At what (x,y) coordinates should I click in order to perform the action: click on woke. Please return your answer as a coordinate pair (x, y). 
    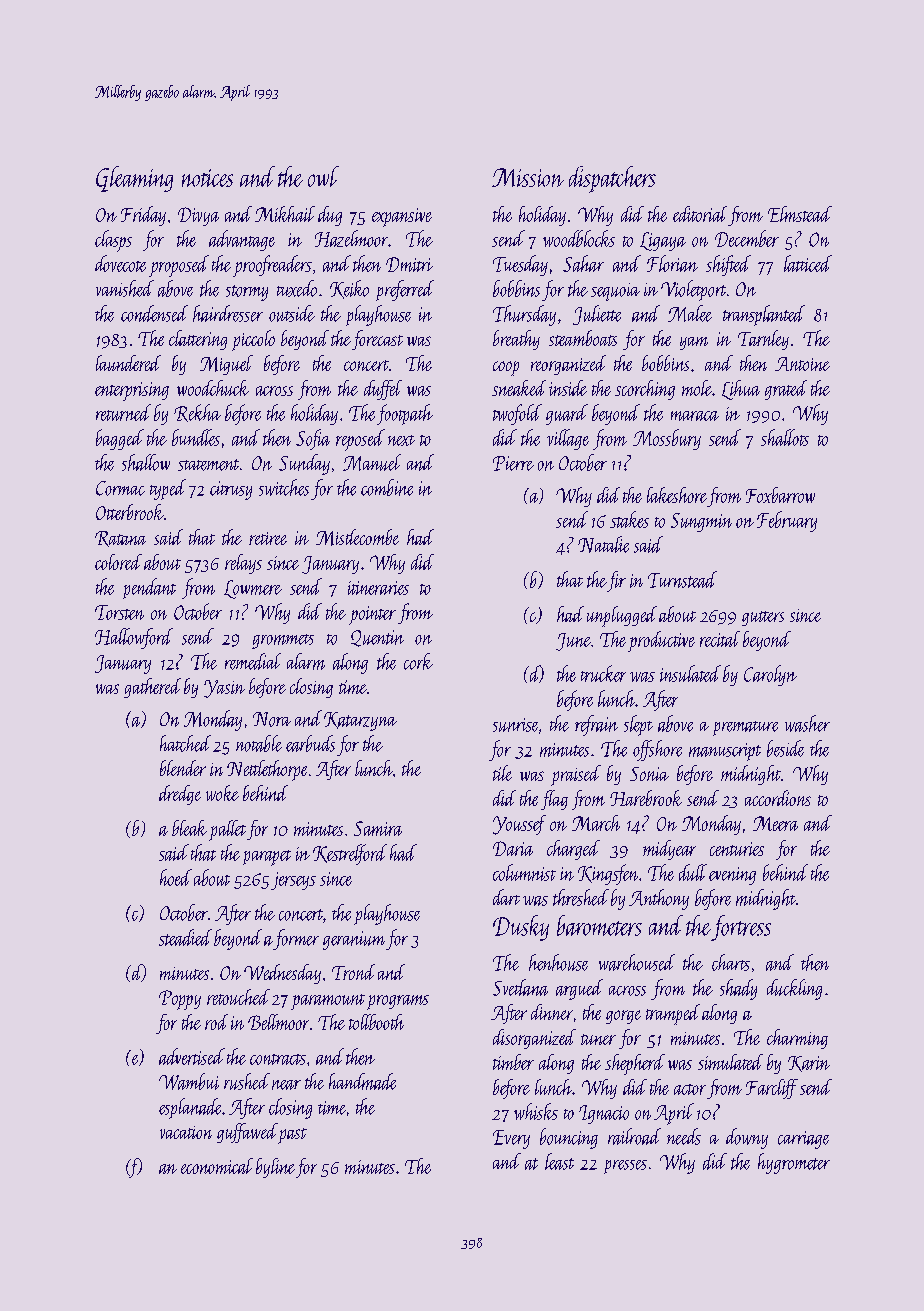
    Looking at the image, I should click on (222, 793).
